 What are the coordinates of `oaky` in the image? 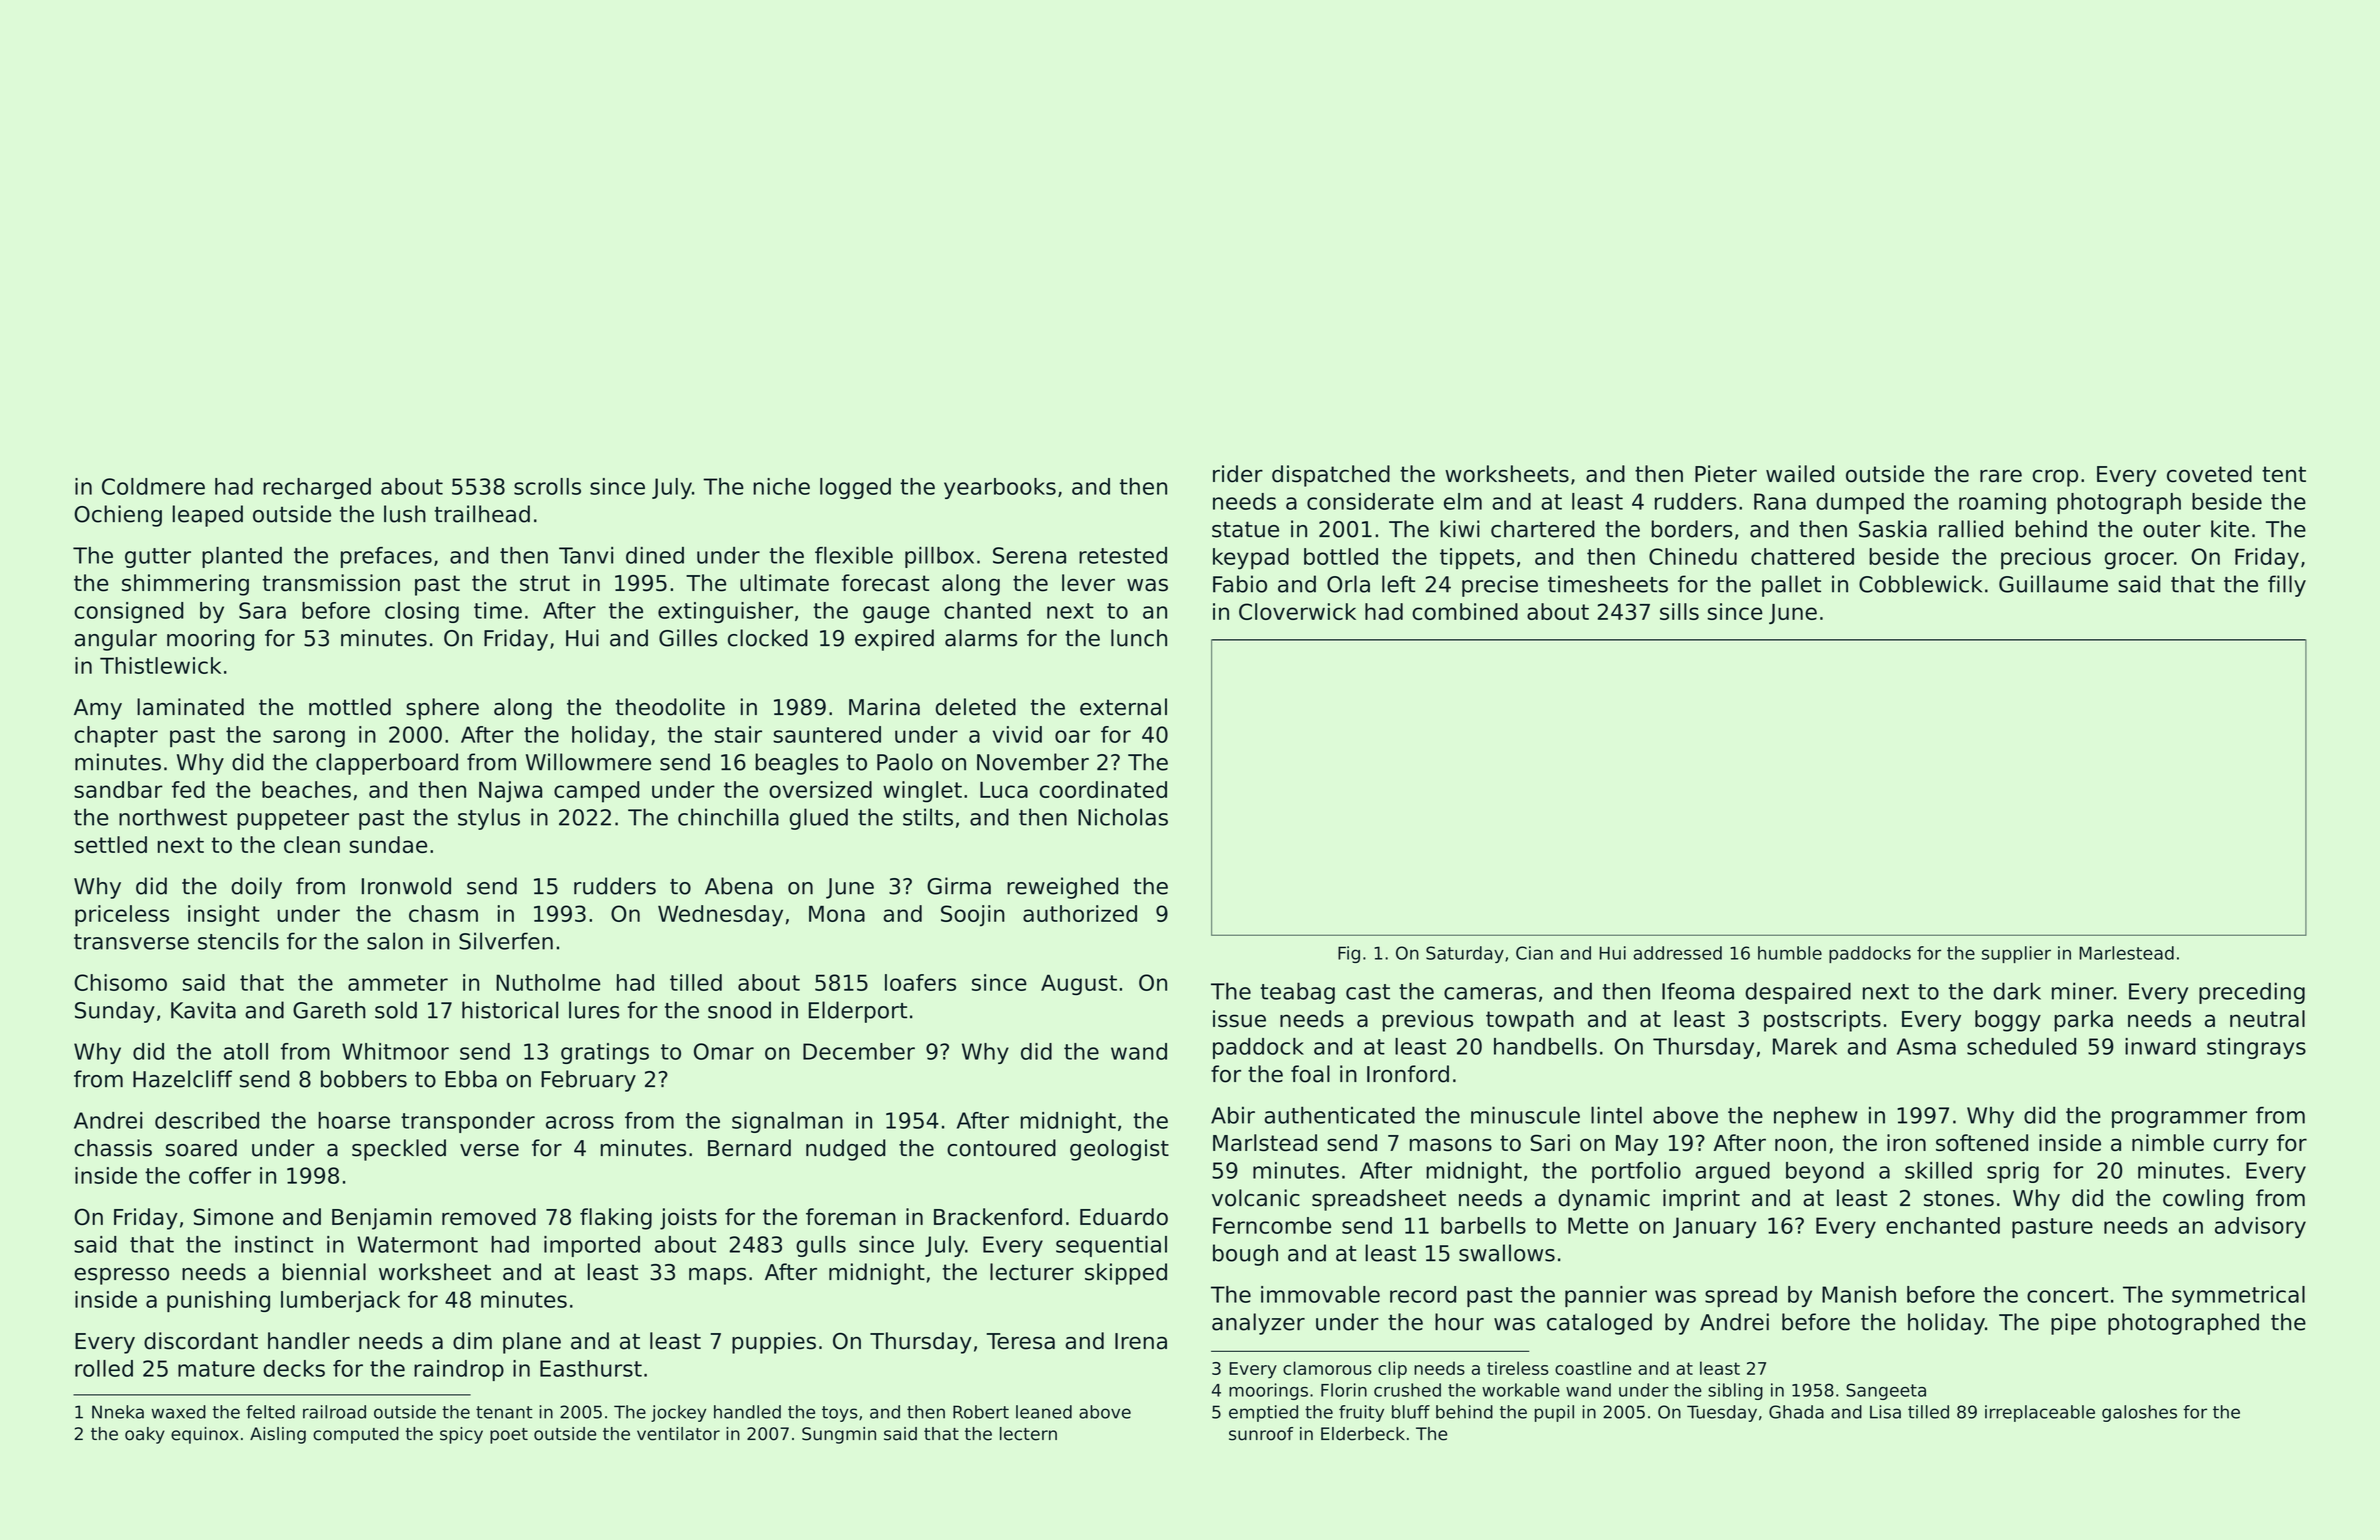 It's located at (145, 1435).
